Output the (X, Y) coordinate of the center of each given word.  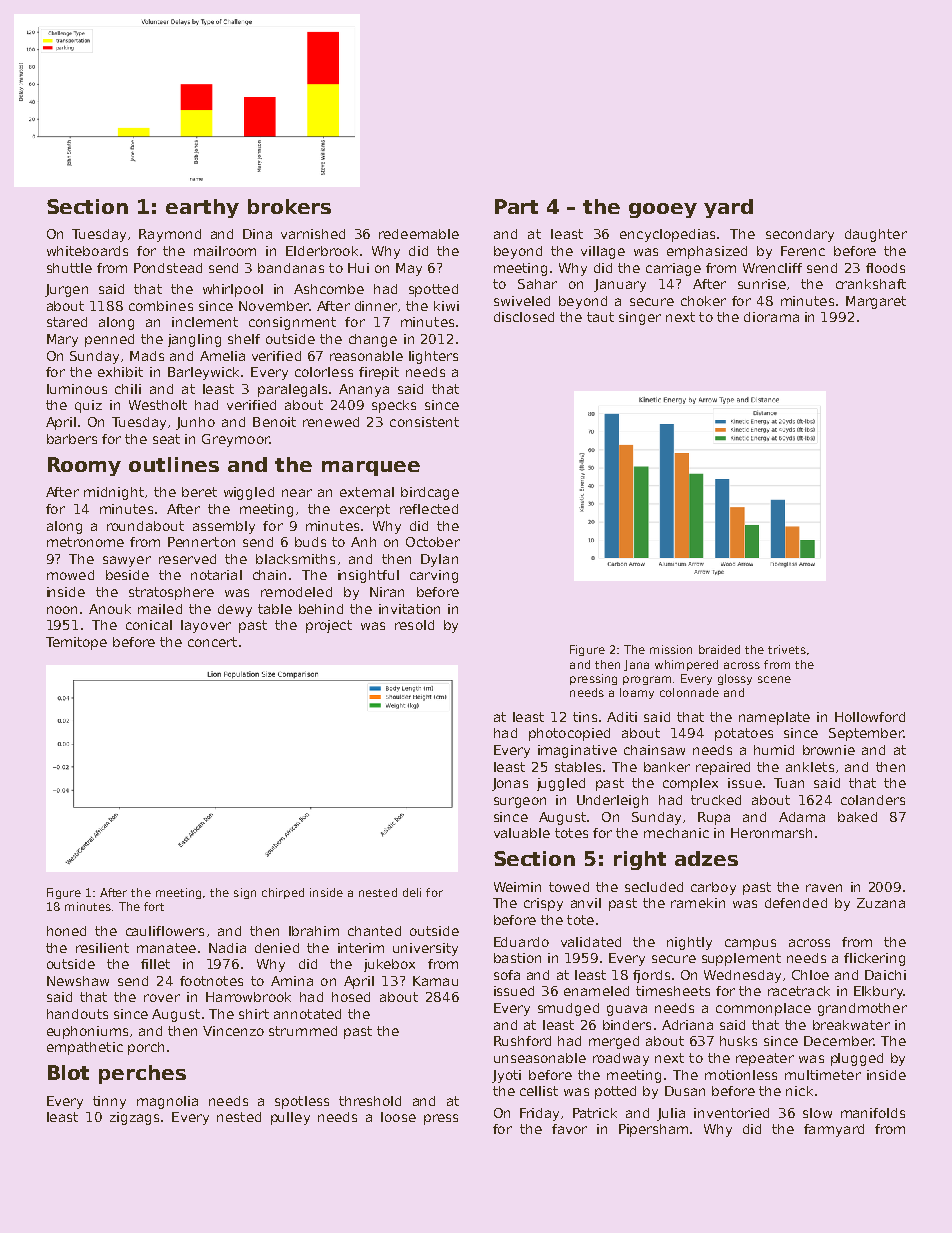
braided (719, 649)
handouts (77, 1014)
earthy (202, 208)
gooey (663, 210)
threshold (370, 1101)
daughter (876, 235)
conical (149, 625)
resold (414, 625)
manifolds (873, 1113)
